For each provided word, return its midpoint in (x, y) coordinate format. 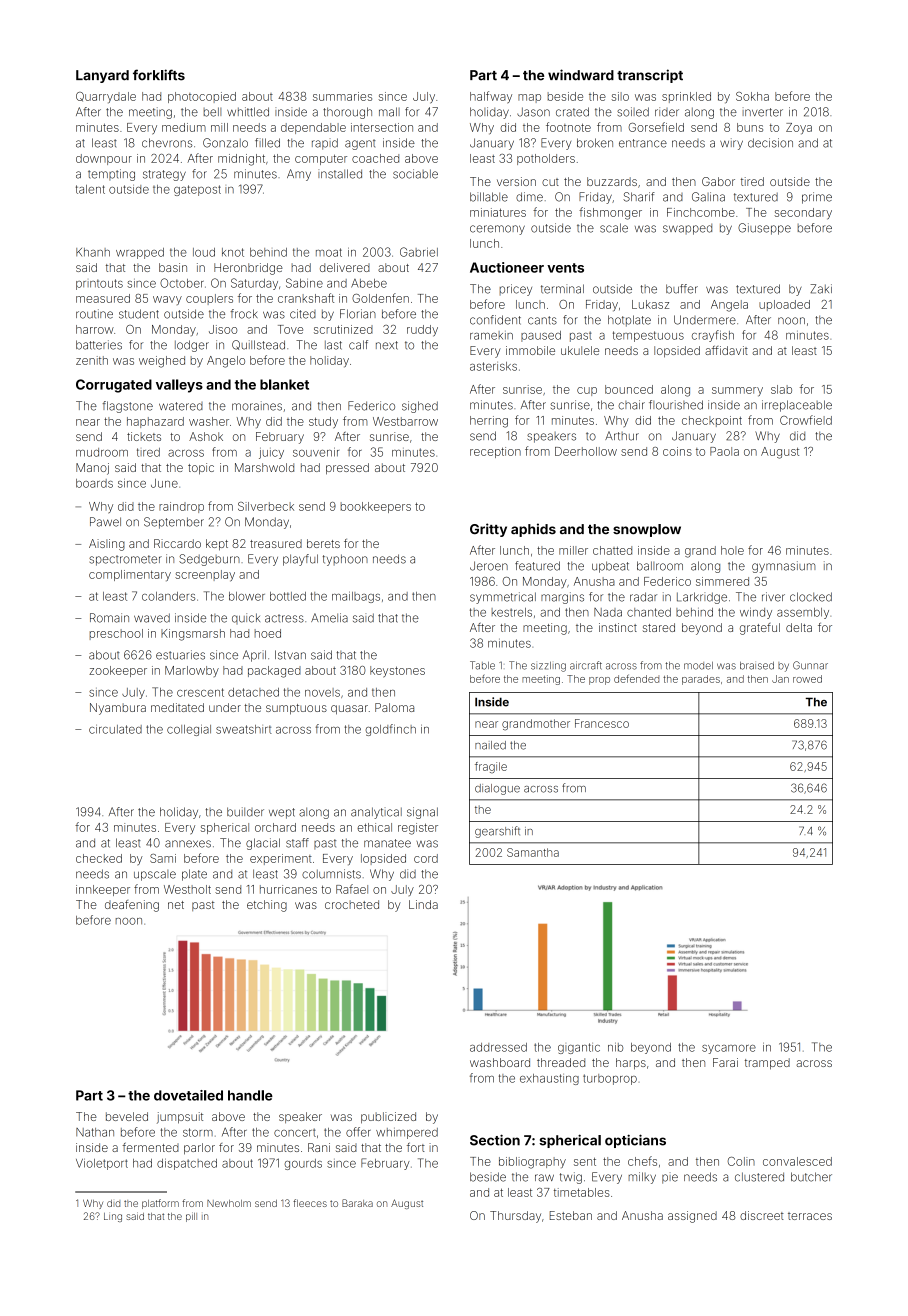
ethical (374, 827)
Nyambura (118, 709)
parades (701, 680)
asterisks (493, 366)
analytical (376, 813)
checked (99, 858)
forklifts (159, 75)
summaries (342, 96)
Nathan (95, 1132)
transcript (650, 76)
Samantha (533, 852)
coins (677, 451)
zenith (92, 360)
